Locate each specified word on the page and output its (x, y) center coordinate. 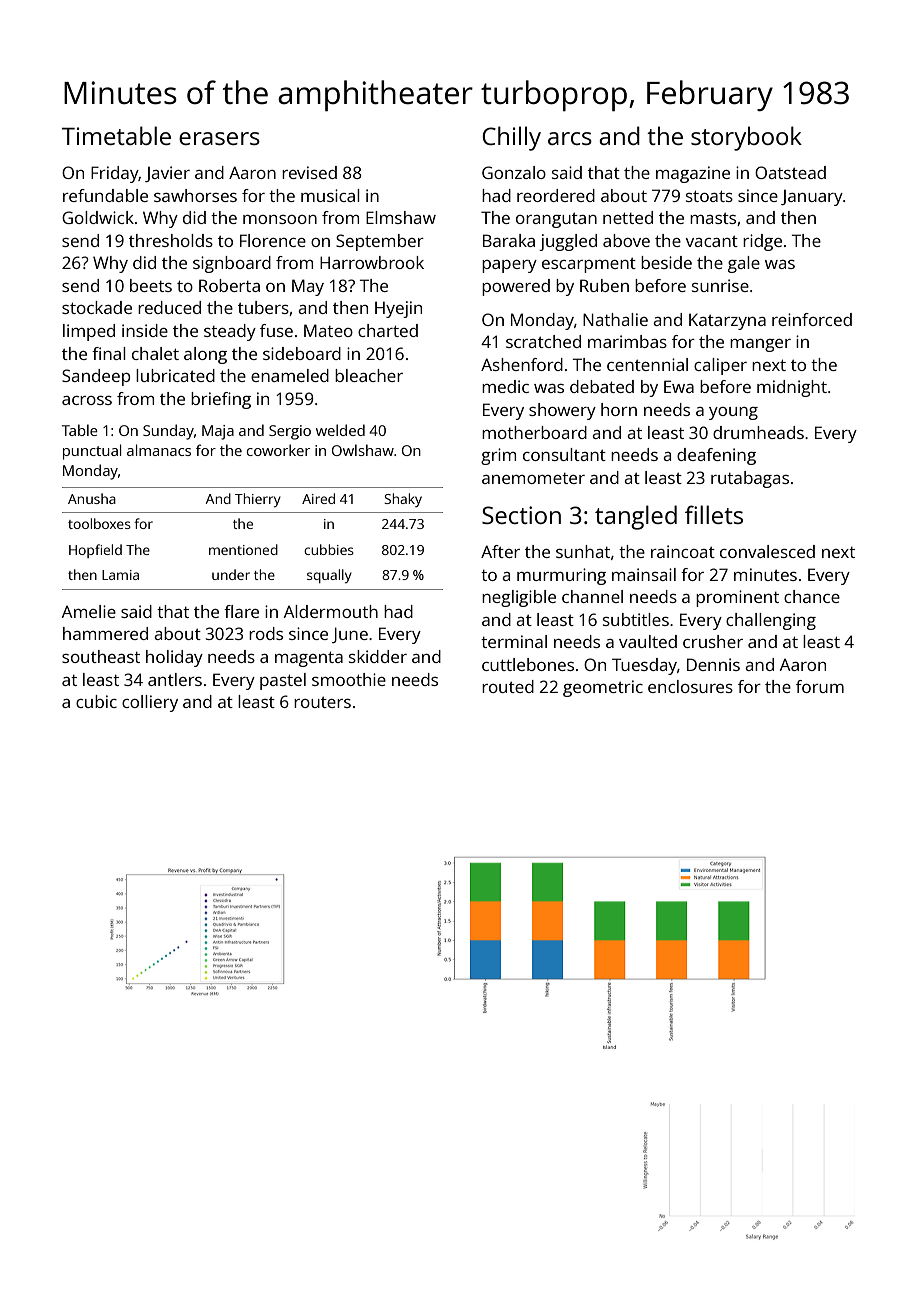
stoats (709, 196)
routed (508, 686)
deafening (716, 456)
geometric (603, 688)
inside (145, 330)
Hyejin (398, 309)
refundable (105, 195)
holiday (174, 658)
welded (340, 430)
